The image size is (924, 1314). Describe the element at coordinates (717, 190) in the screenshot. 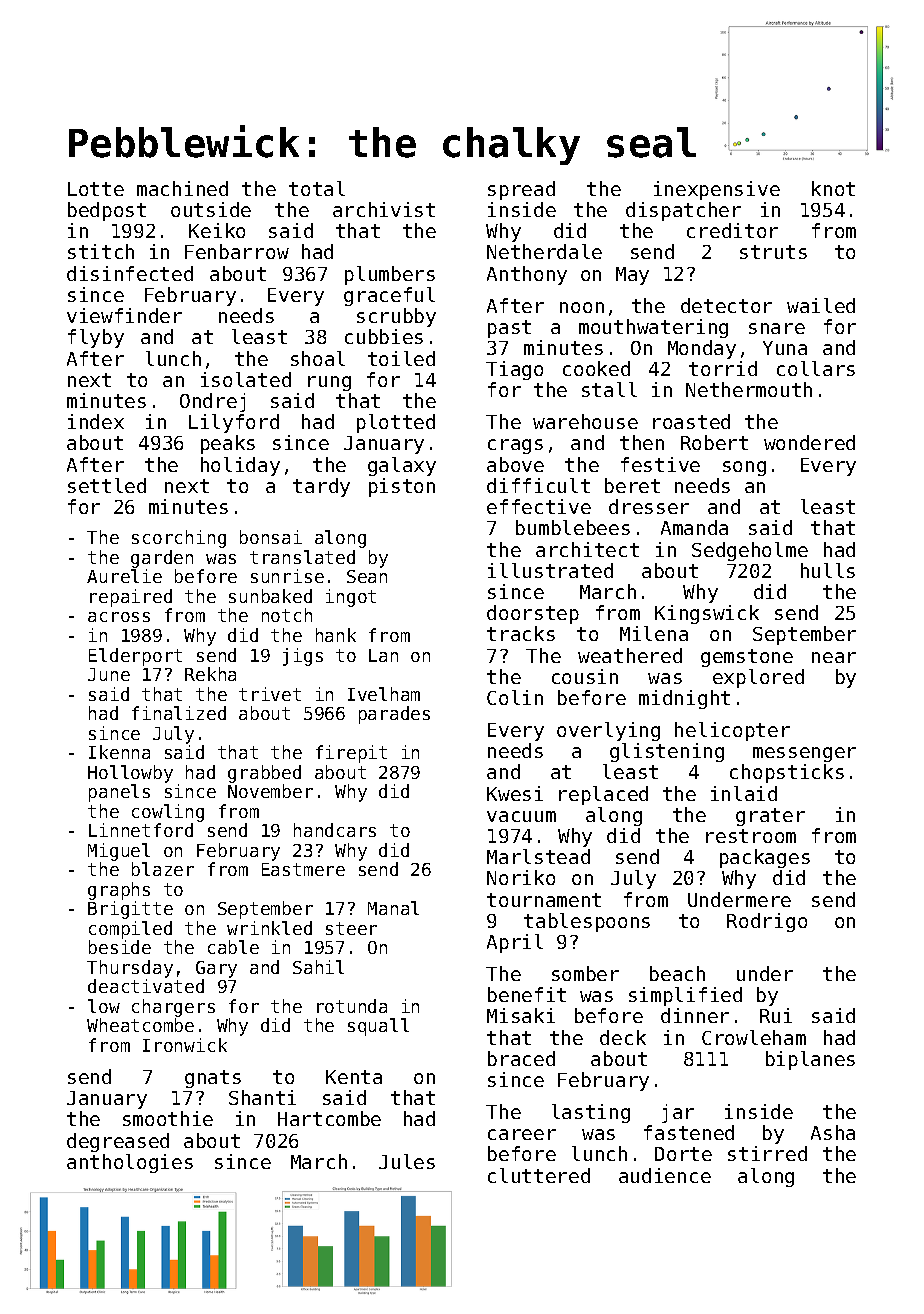

I see `inexpensive` at that location.
